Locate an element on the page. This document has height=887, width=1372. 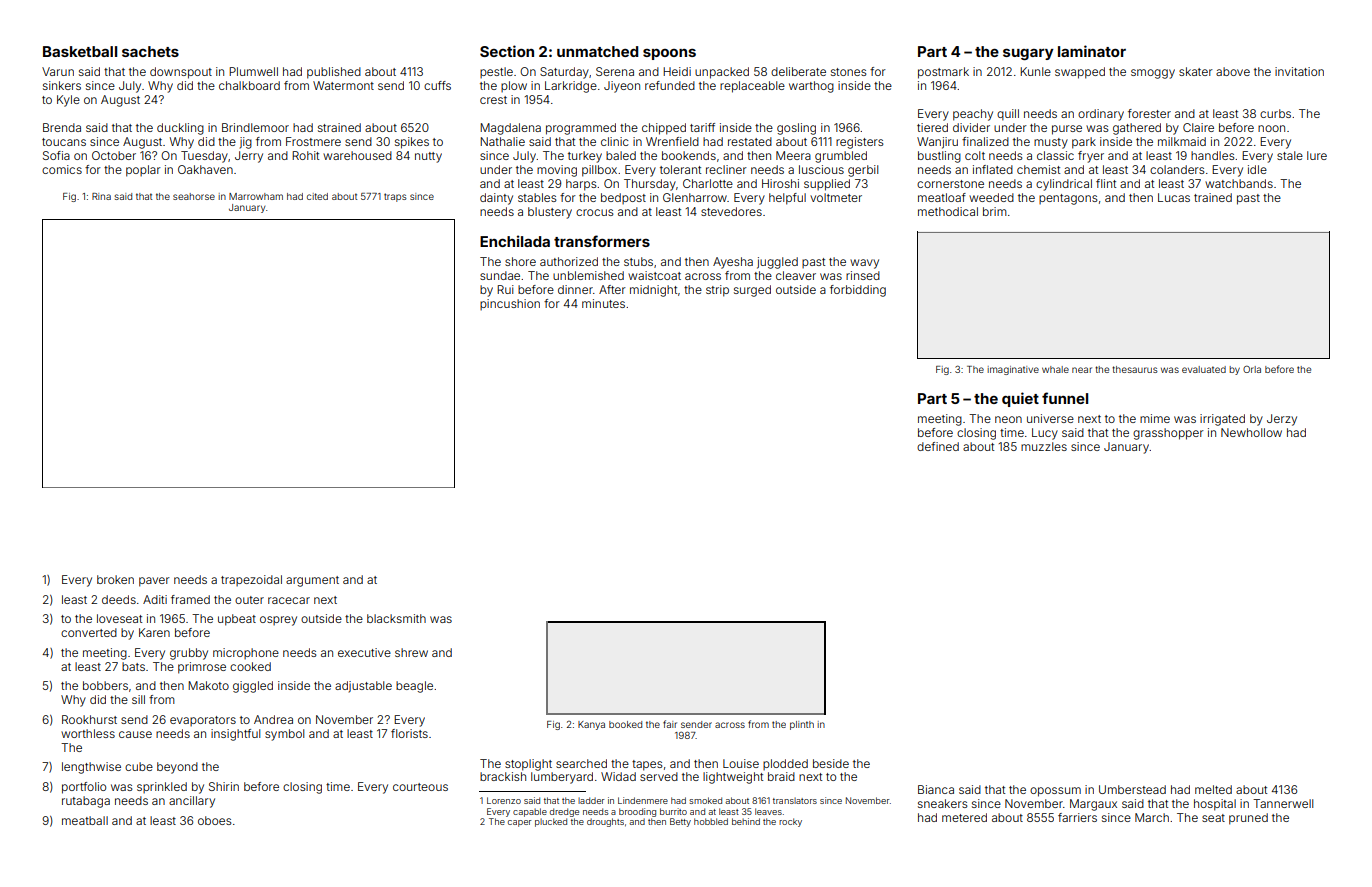
caper is located at coordinates (519, 823).
